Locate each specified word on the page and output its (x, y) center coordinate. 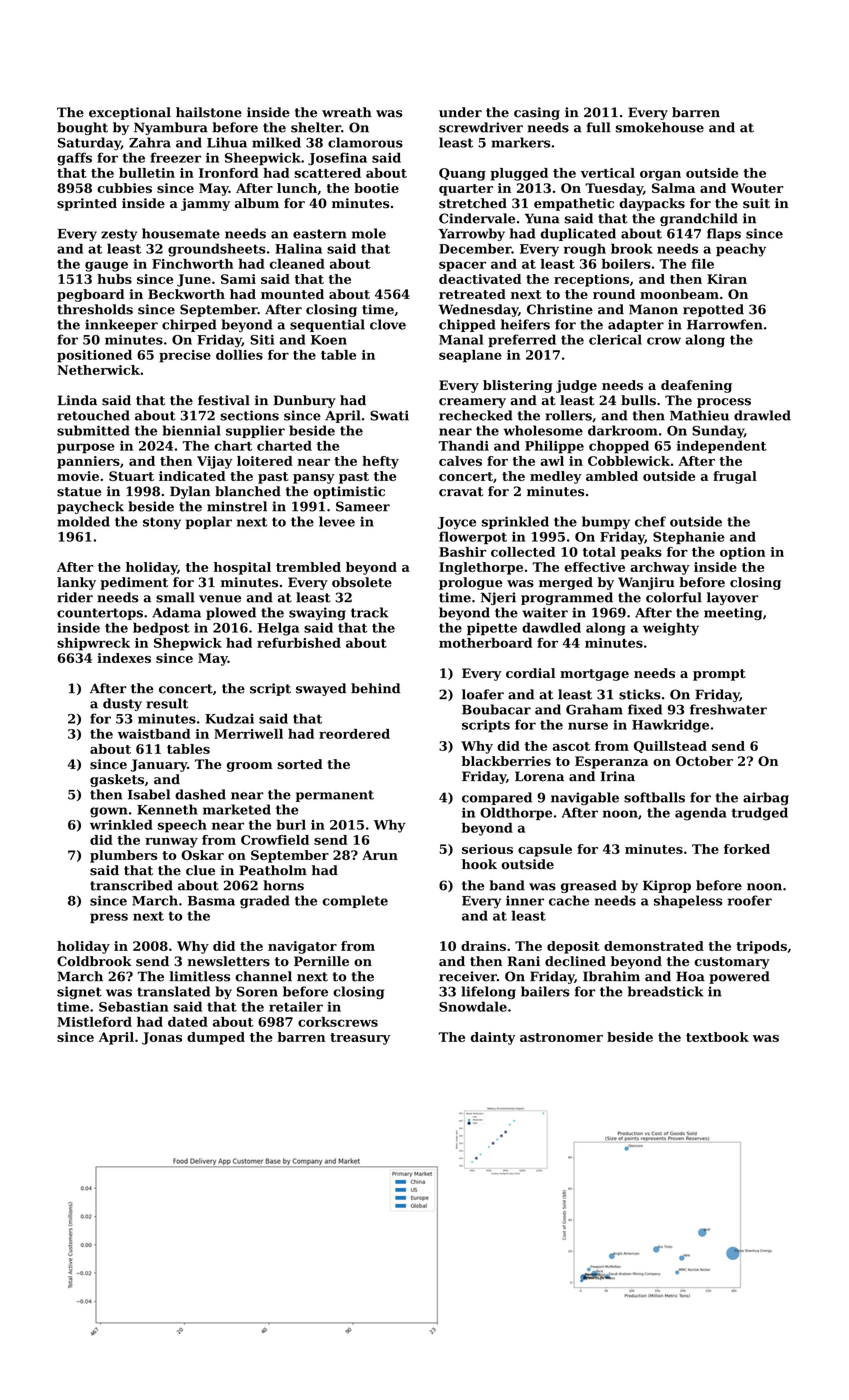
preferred (522, 340)
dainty (493, 1038)
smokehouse (660, 127)
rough (585, 250)
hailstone (209, 112)
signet (79, 993)
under (460, 112)
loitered (265, 461)
